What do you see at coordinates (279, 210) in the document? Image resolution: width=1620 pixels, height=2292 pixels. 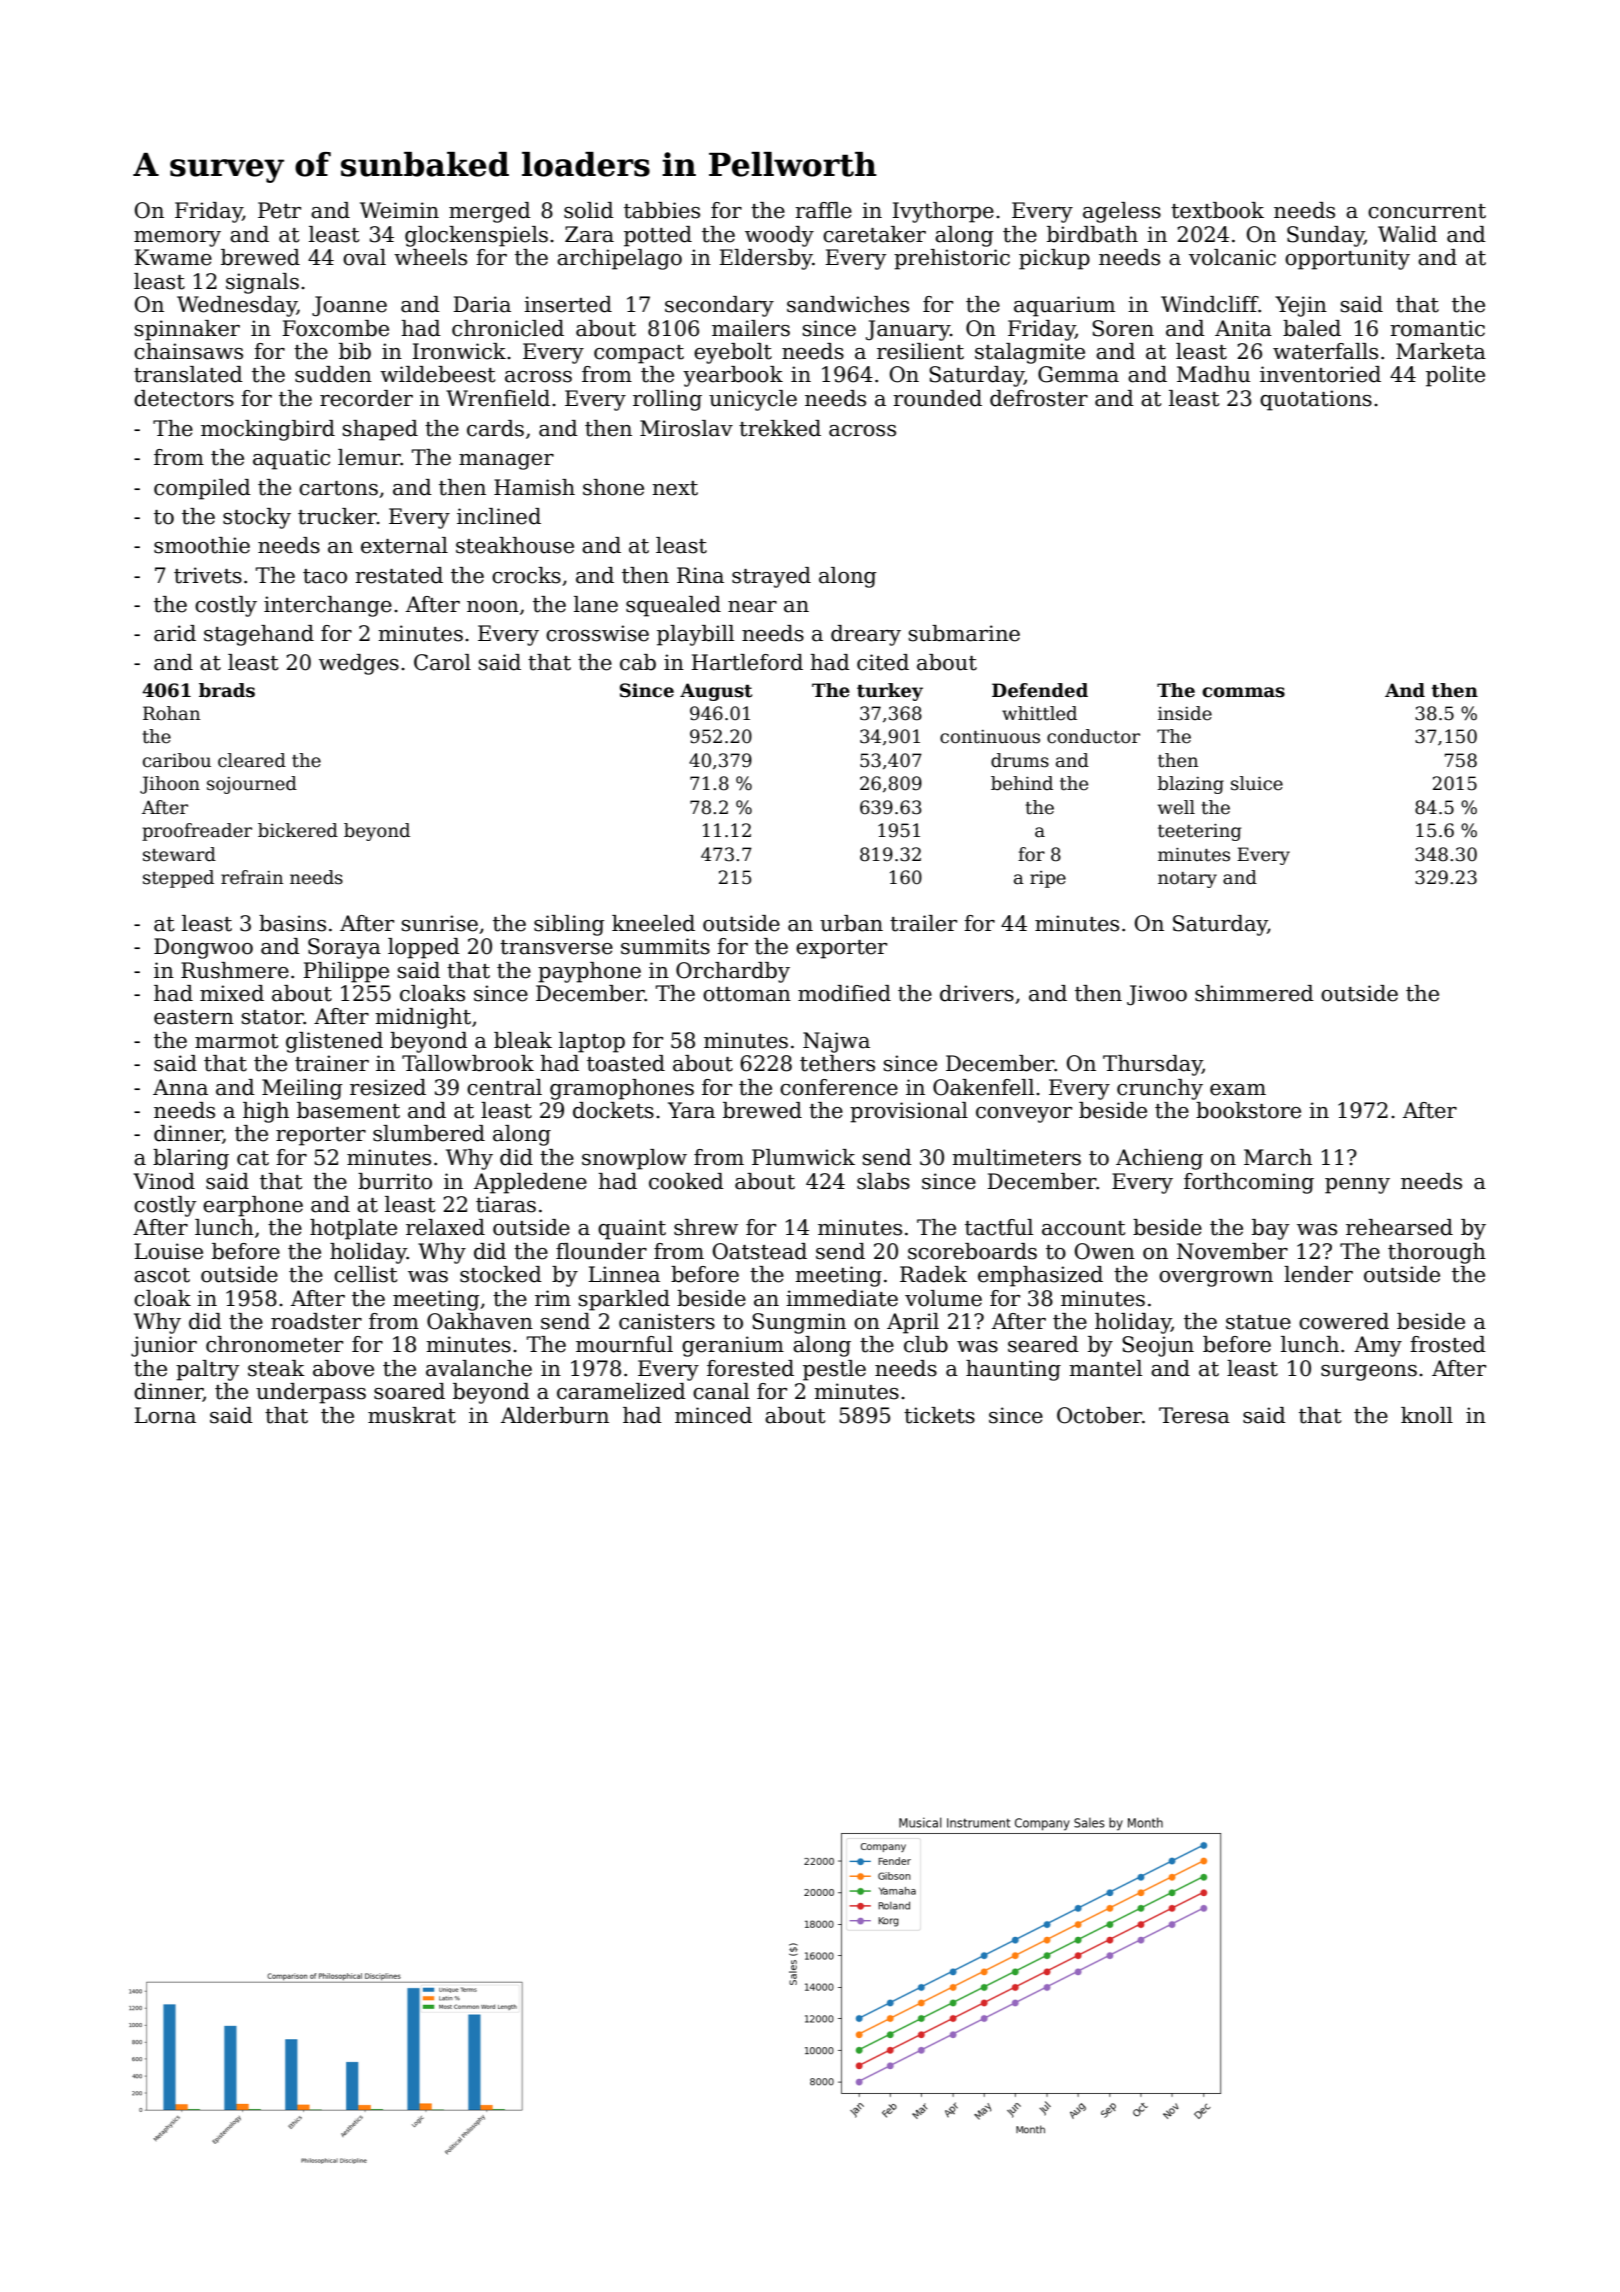 I see `Petr` at bounding box center [279, 210].
